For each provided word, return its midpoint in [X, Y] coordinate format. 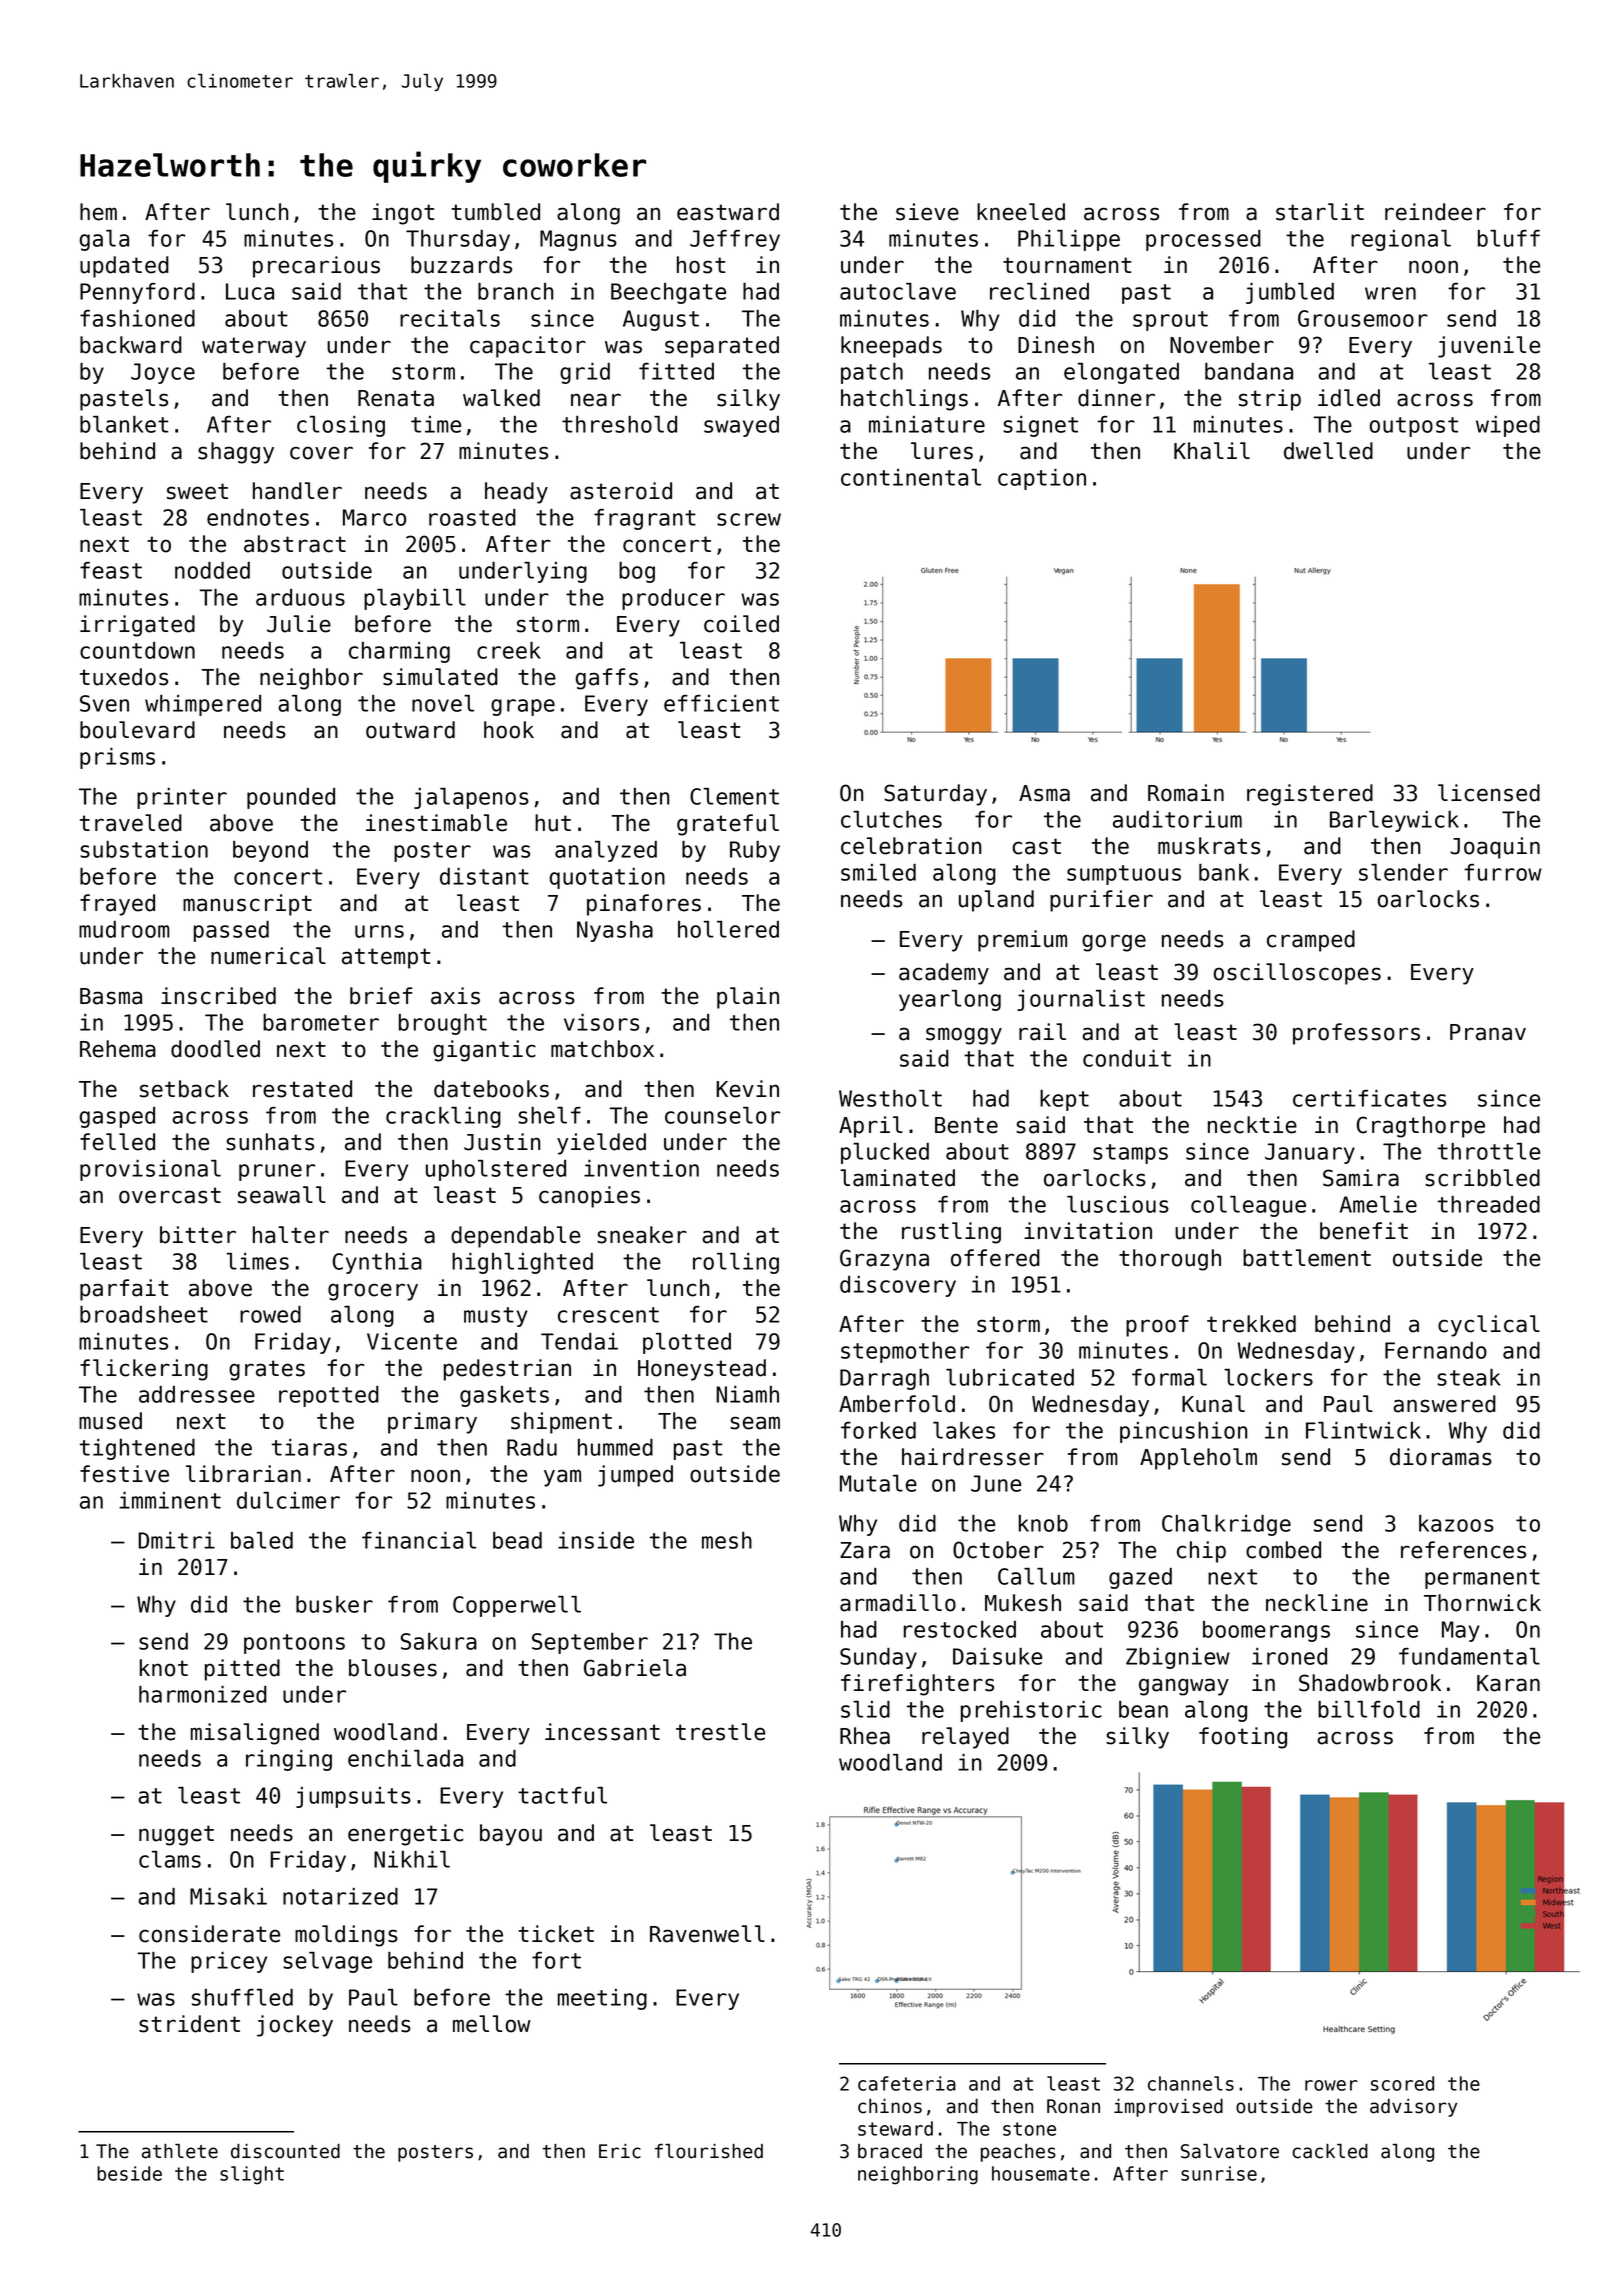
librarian [243, 1474]
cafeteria [907, 2083]
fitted [676, 371]
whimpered [203, 705]
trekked [1251, 1324]
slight [252, 2175]
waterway [254, 347]
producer [673, 599]
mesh [727, 1540]
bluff [1509, 238]
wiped [1508, 426]
